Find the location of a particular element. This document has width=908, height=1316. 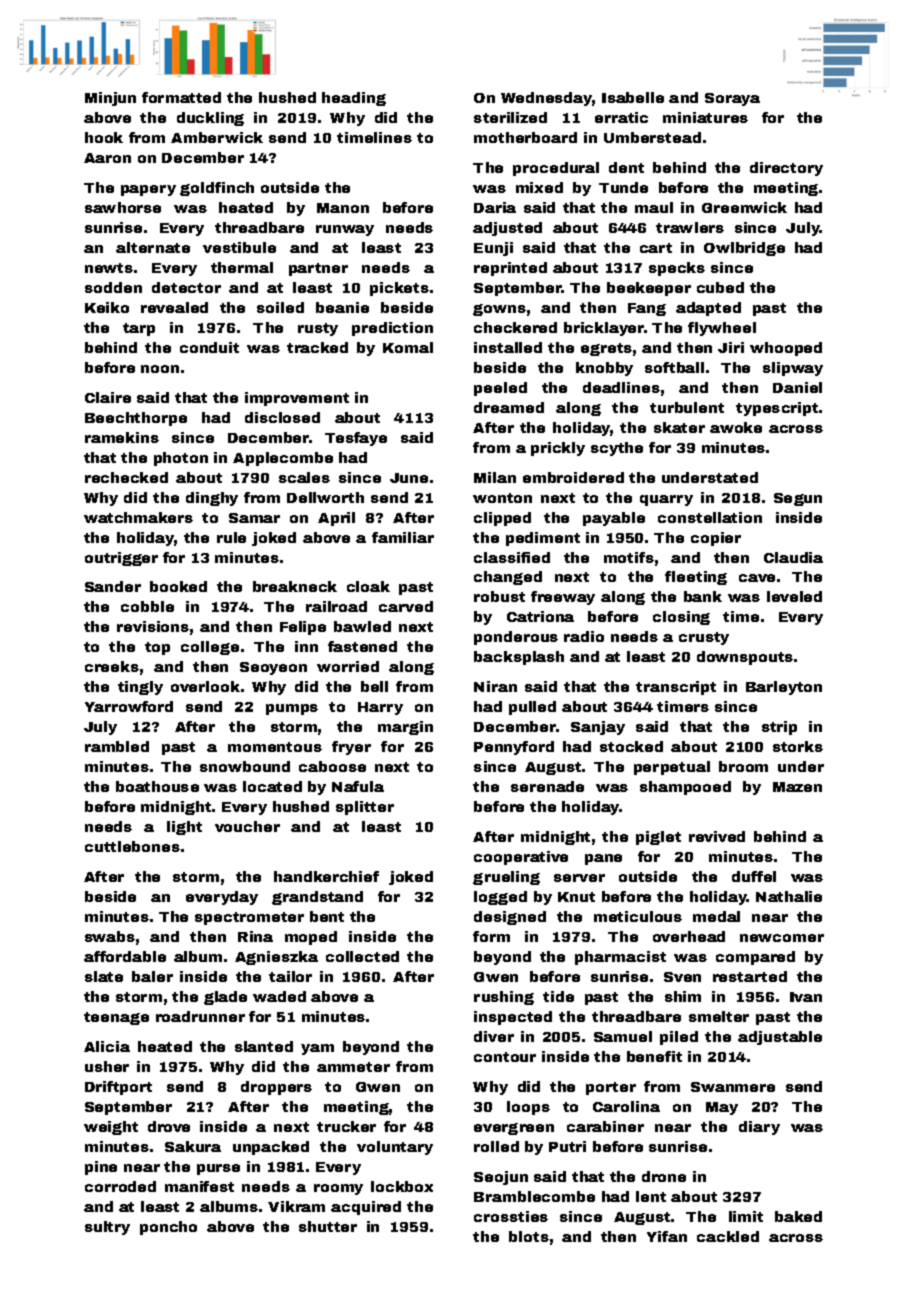

Sander is located at coordinates (113, 586).
